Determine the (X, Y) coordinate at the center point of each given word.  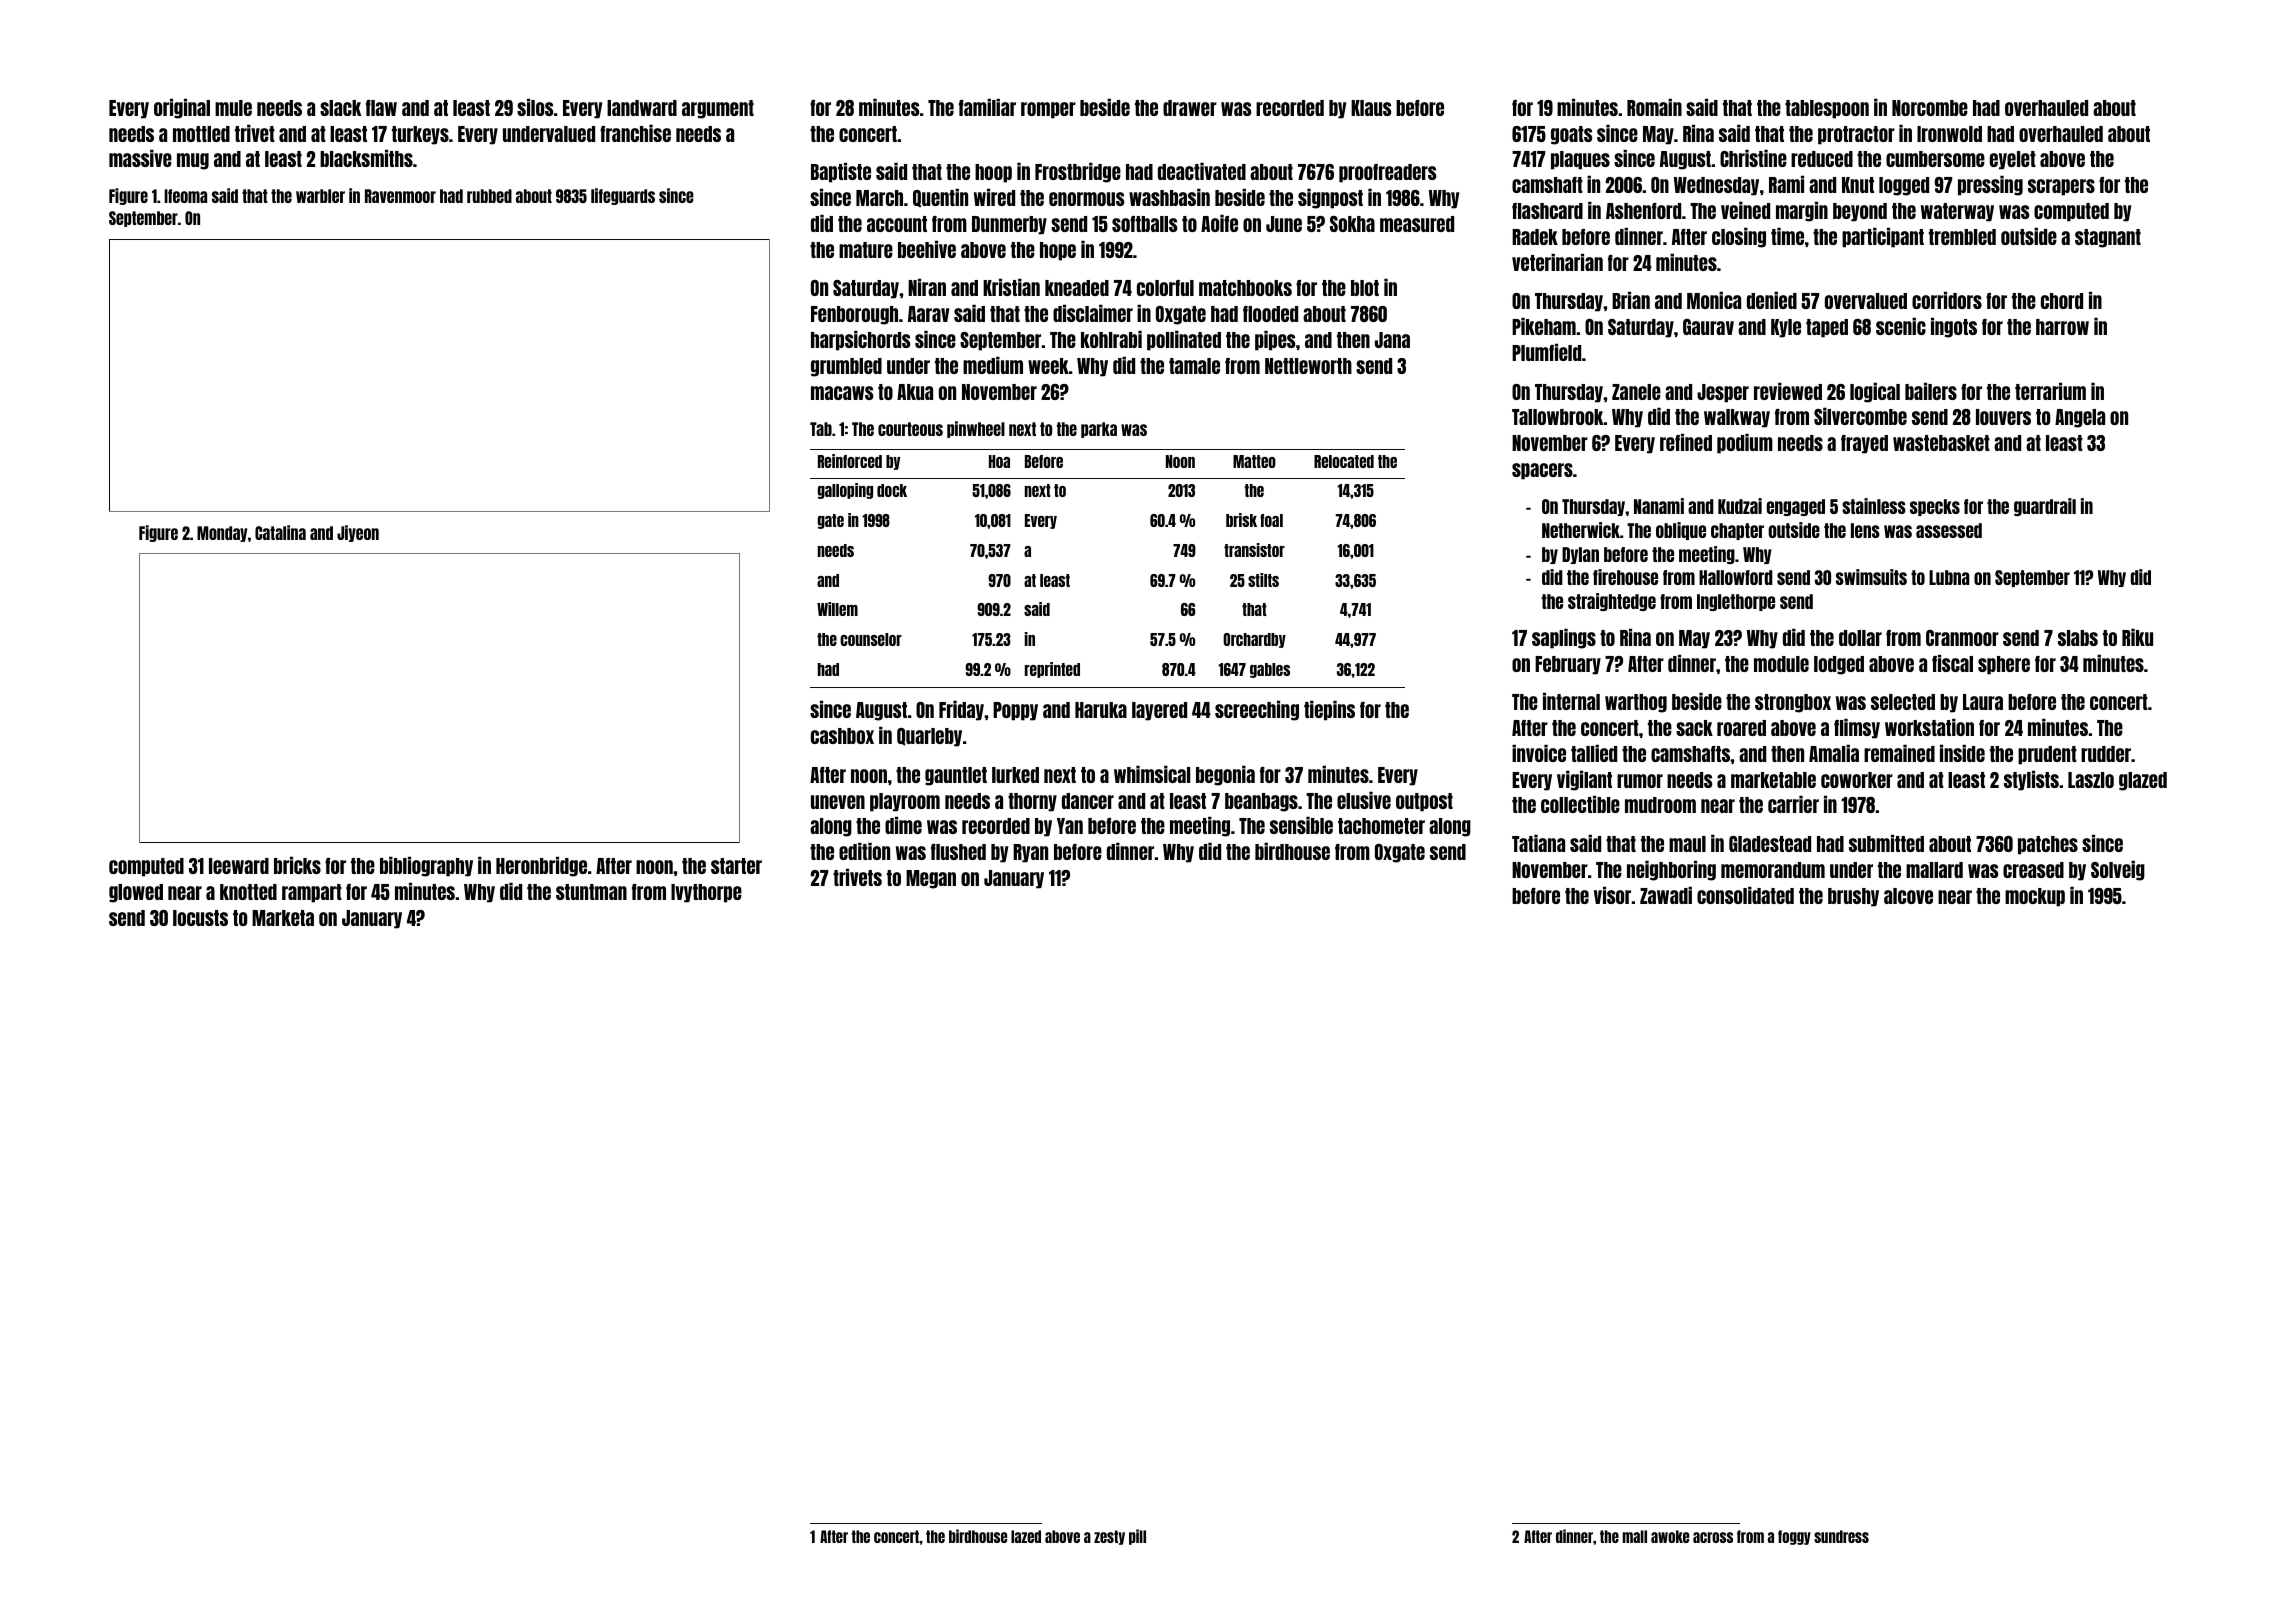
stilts (1263, 580)
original (182, 108)
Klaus (1371, 108)
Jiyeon (358, 533)
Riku (2137, 637)
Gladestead (1770, 844)
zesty (1109, 1537)
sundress (1841, 1536)
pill (1137, 1537)
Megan (931, 879)
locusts (200, 918)
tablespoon (1827, 109)
